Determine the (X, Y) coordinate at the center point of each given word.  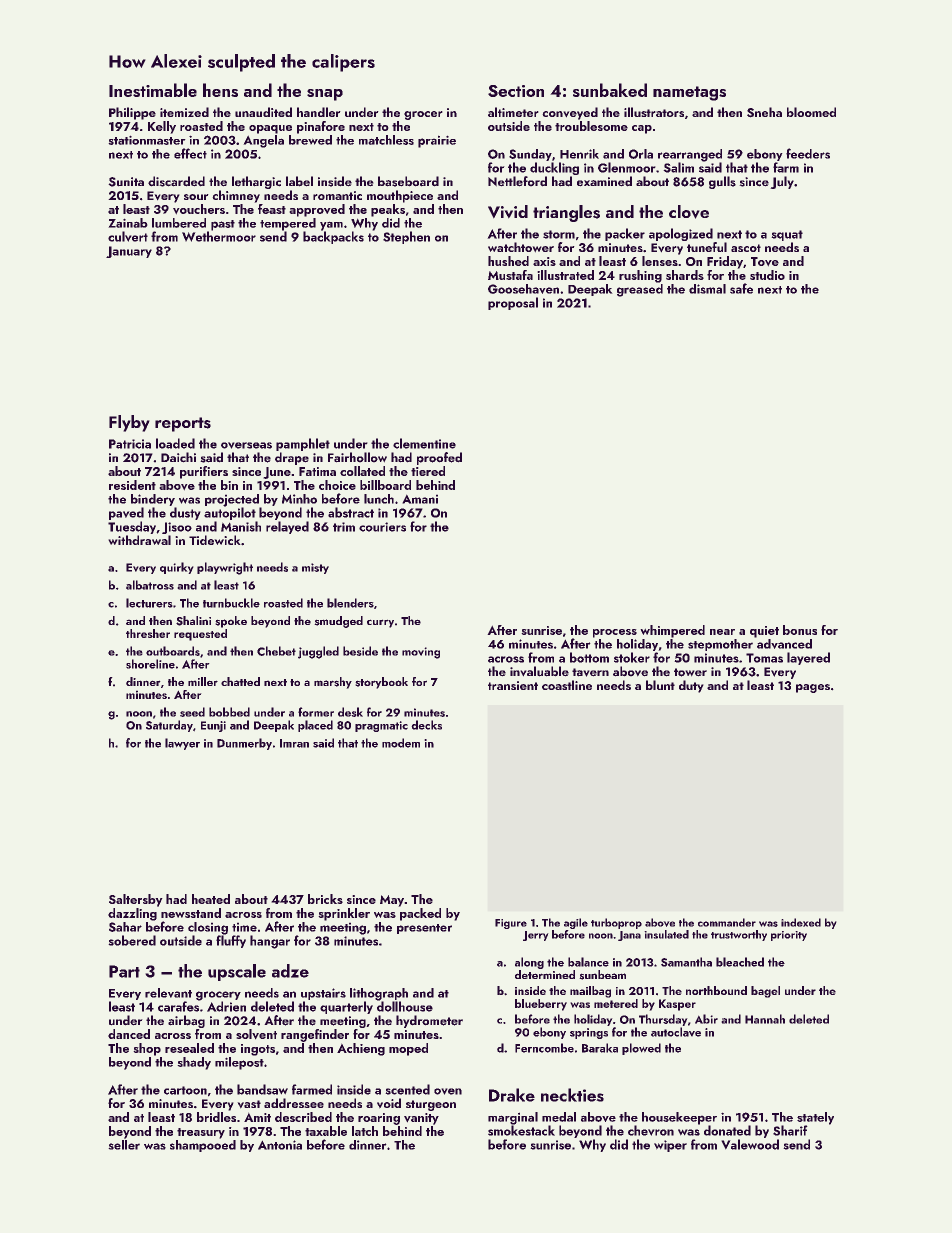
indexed (801, 922)
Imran (294, 743)
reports (183, 424)
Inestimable (153, 90)
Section (516, 91)
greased (640, 290)
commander (727, 922)
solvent (256, 1034)
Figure (511, 924)
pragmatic (381, 726)
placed (315, 726)
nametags (689, 93)
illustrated (565, 275)
